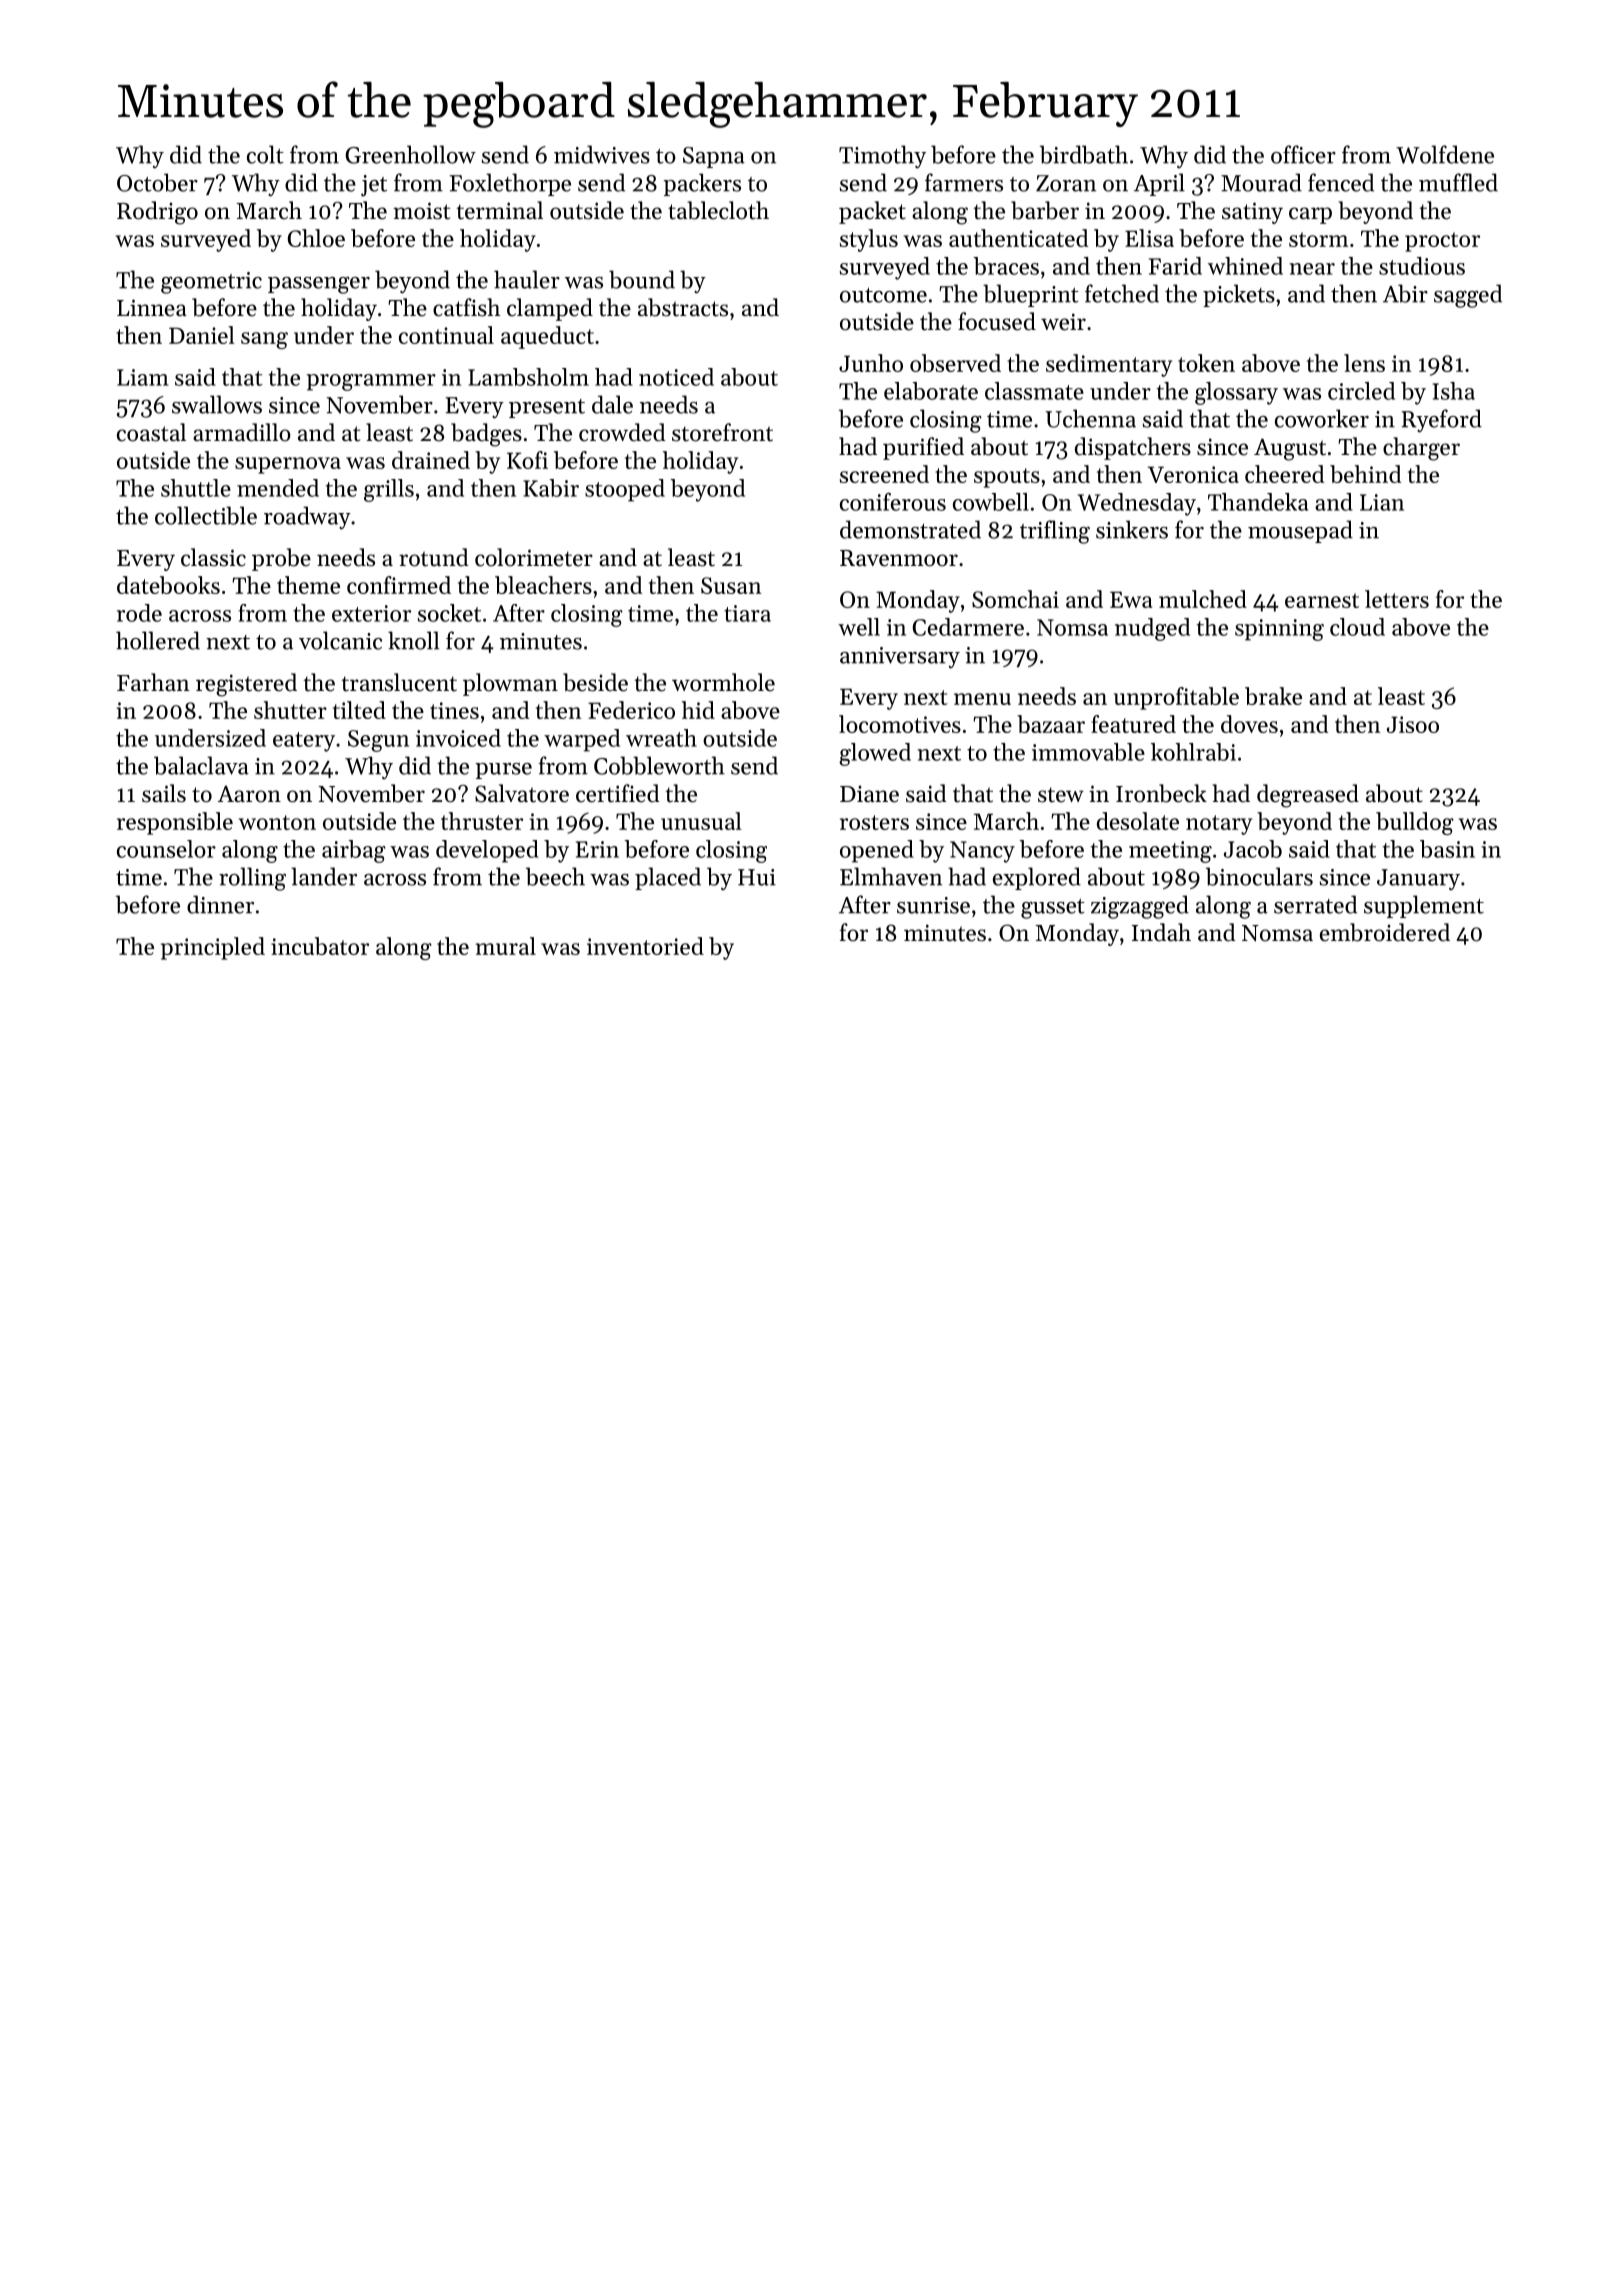 The width and height of the screenshot is (1620, 2292). Describe the element at coordinates (1132, 529) in the screenshot. I see `sinkers` at that location.
